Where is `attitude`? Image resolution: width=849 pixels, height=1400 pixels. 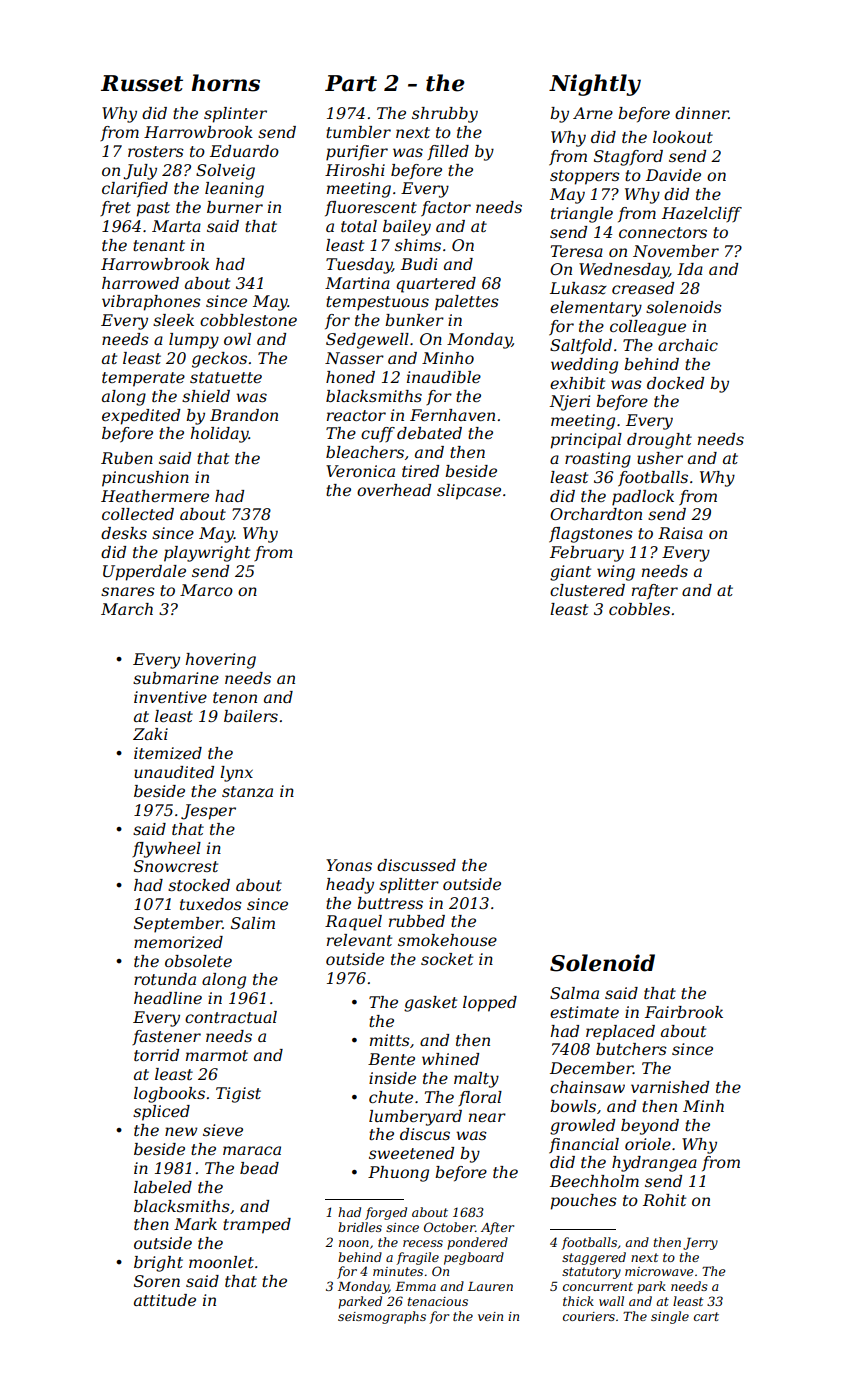
attitude is located at coordinates (165, 1300).
